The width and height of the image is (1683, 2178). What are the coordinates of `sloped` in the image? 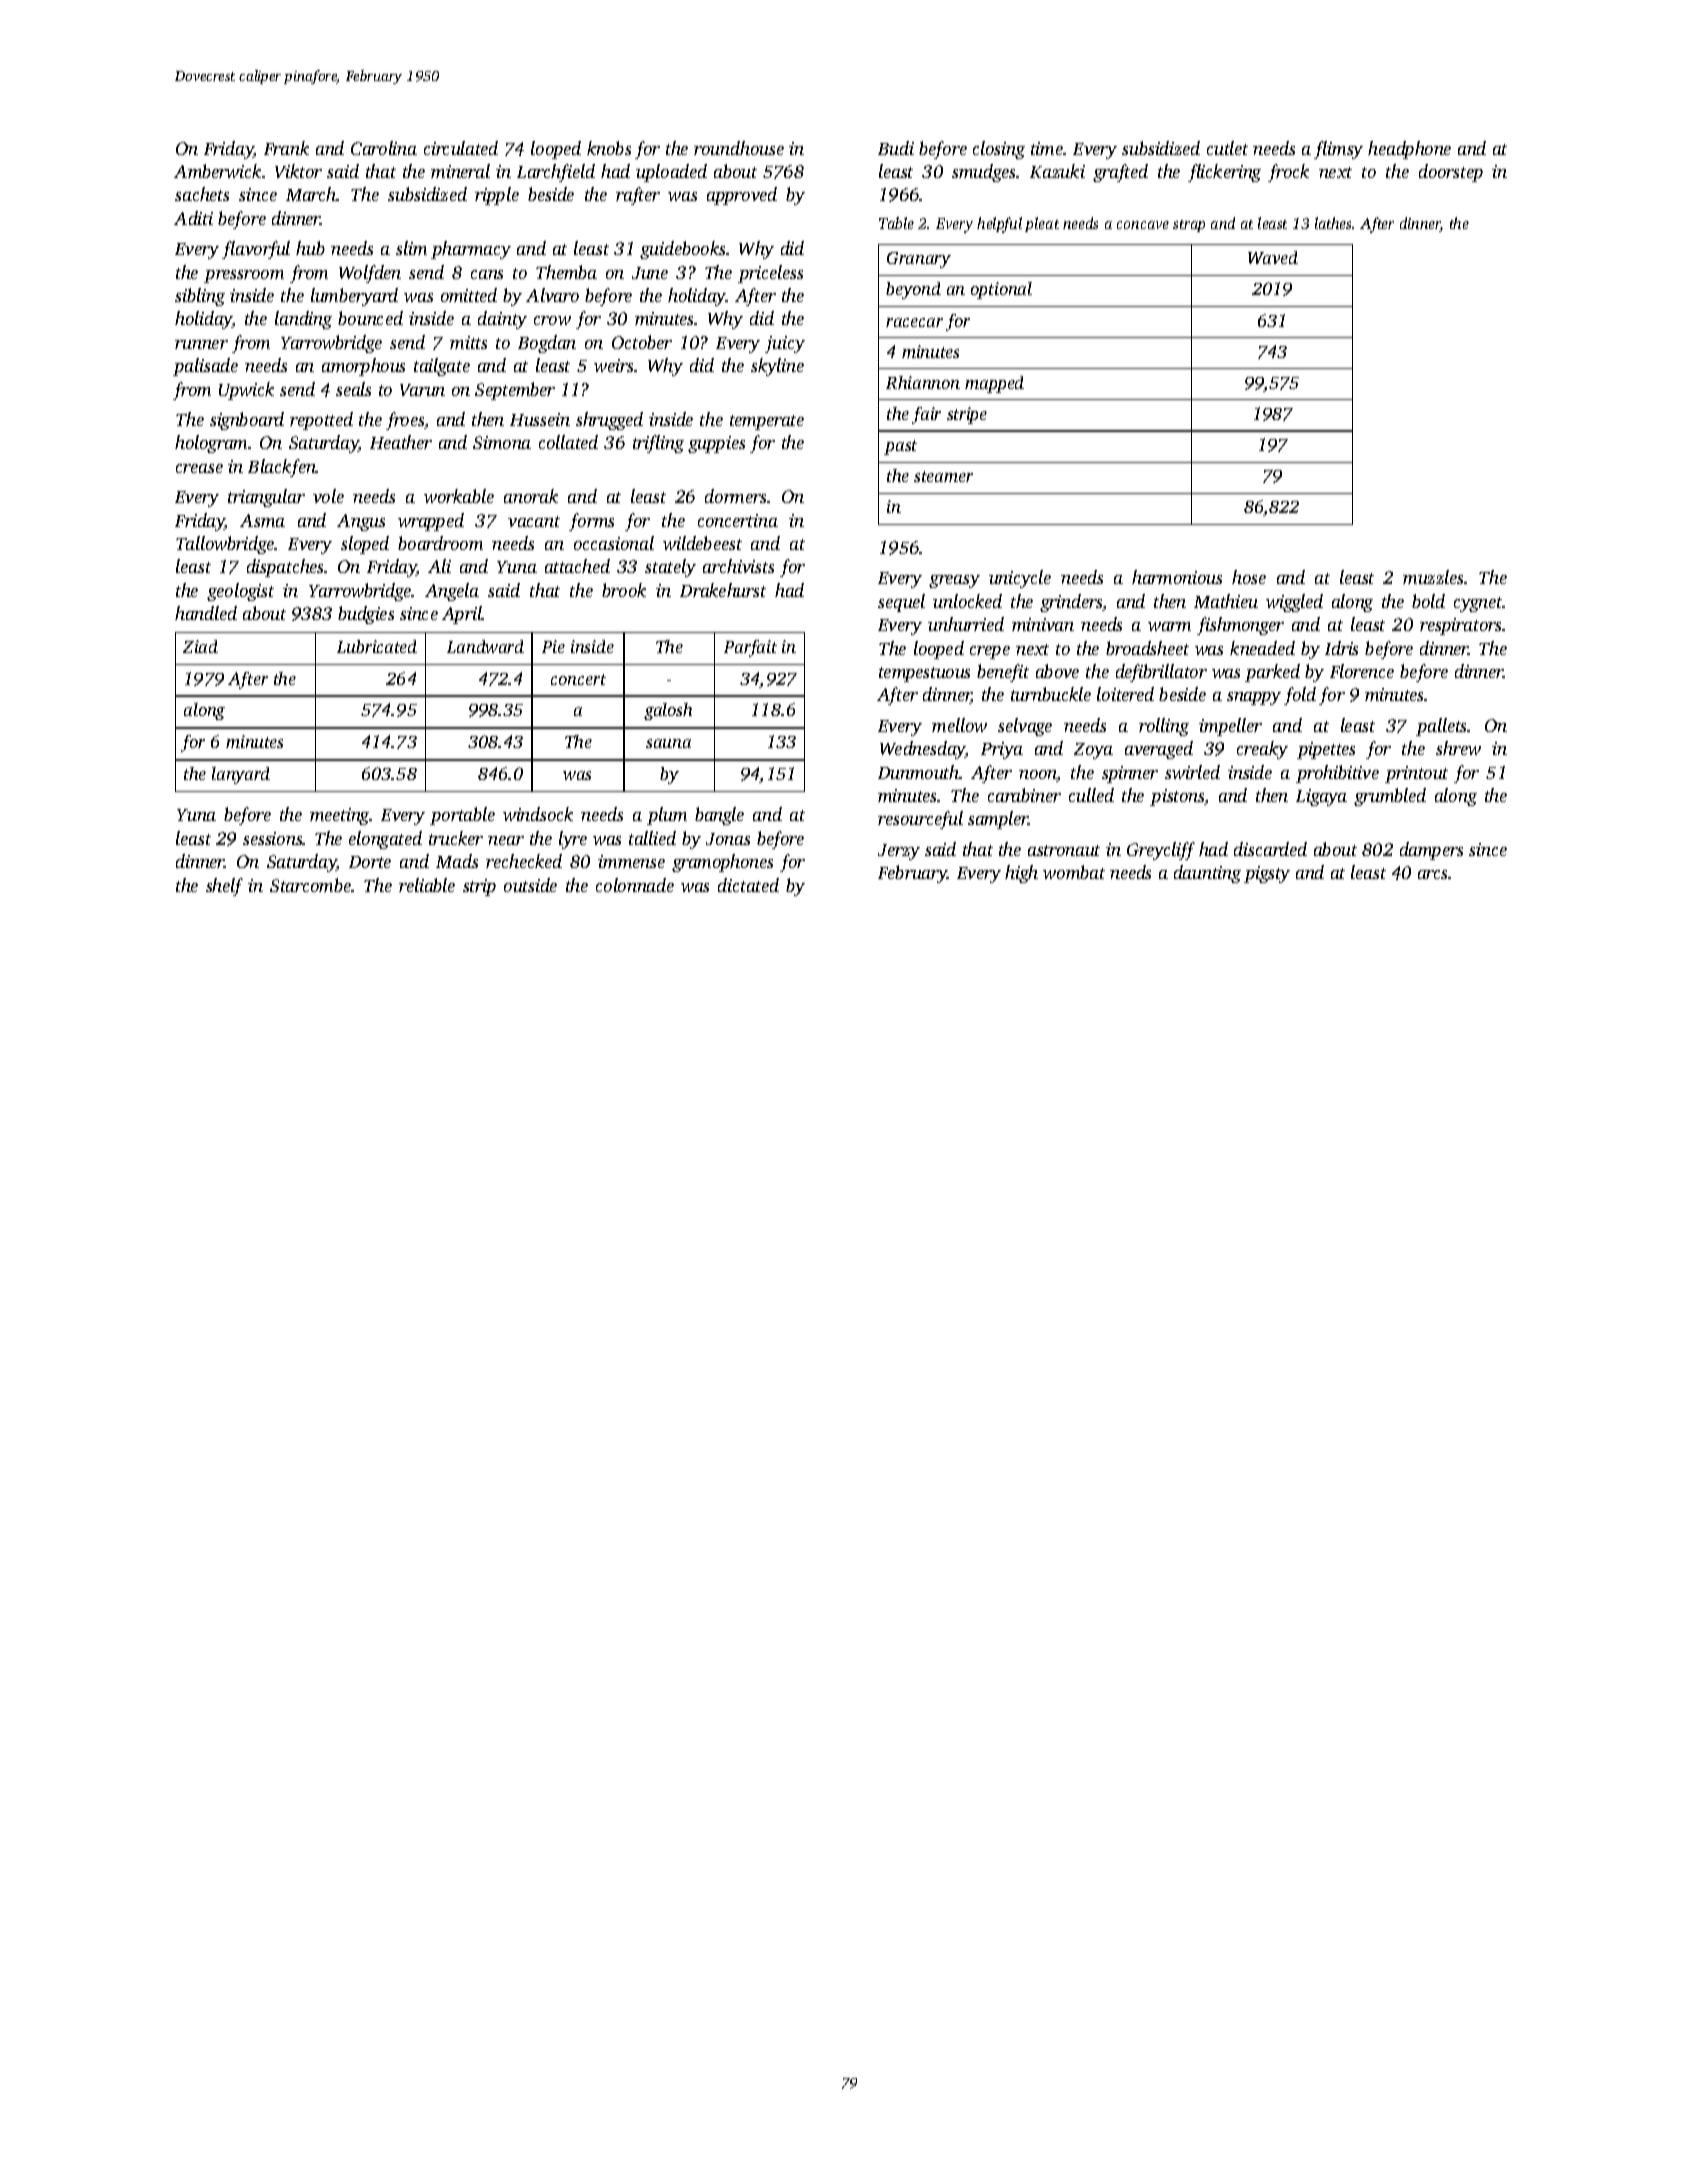 It's located at (365, 545).
